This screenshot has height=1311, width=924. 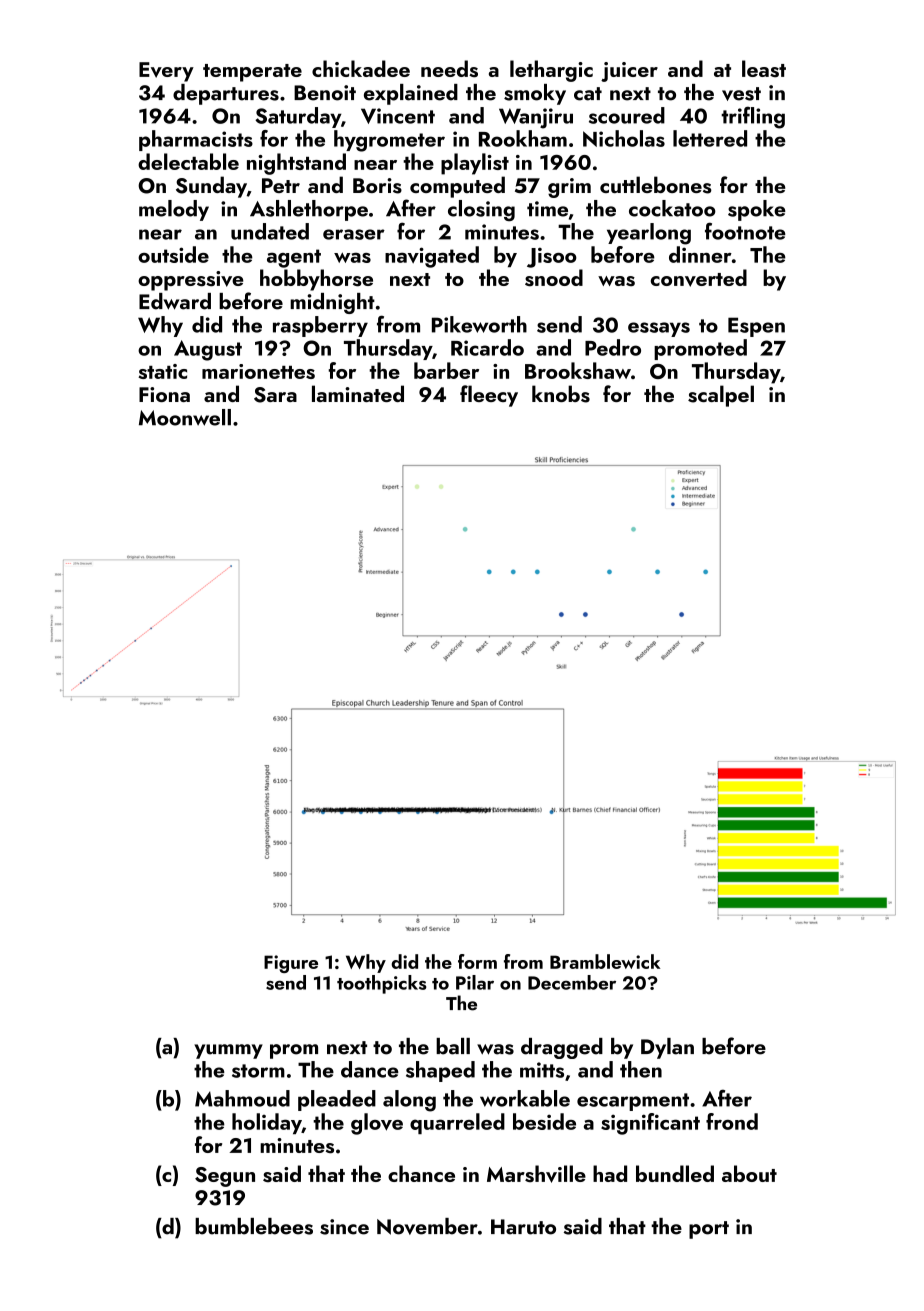 I want to click on playlist, so click(x=475, y=164).
